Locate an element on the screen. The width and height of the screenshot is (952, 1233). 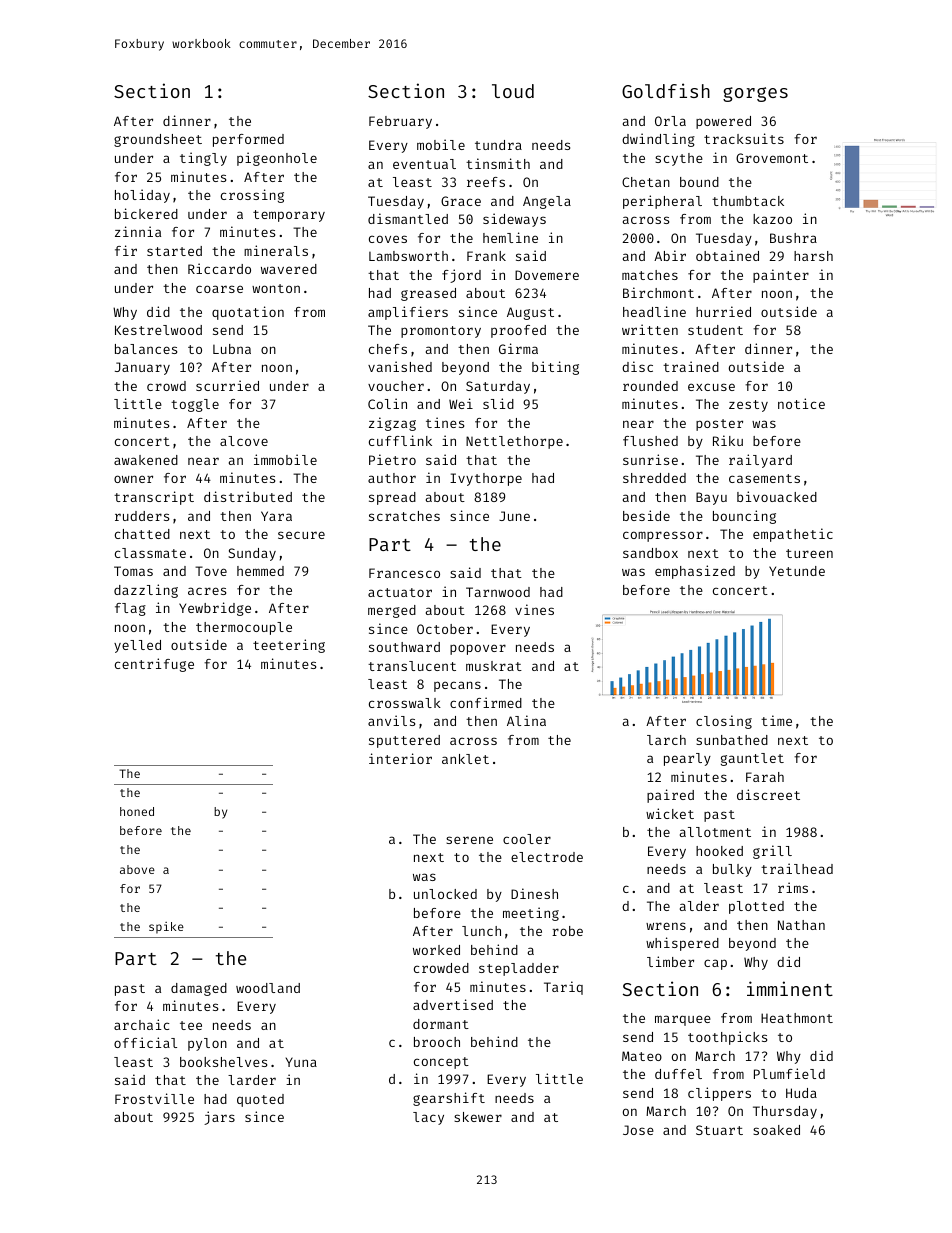
tingly is located at coordinates (203, 159).
